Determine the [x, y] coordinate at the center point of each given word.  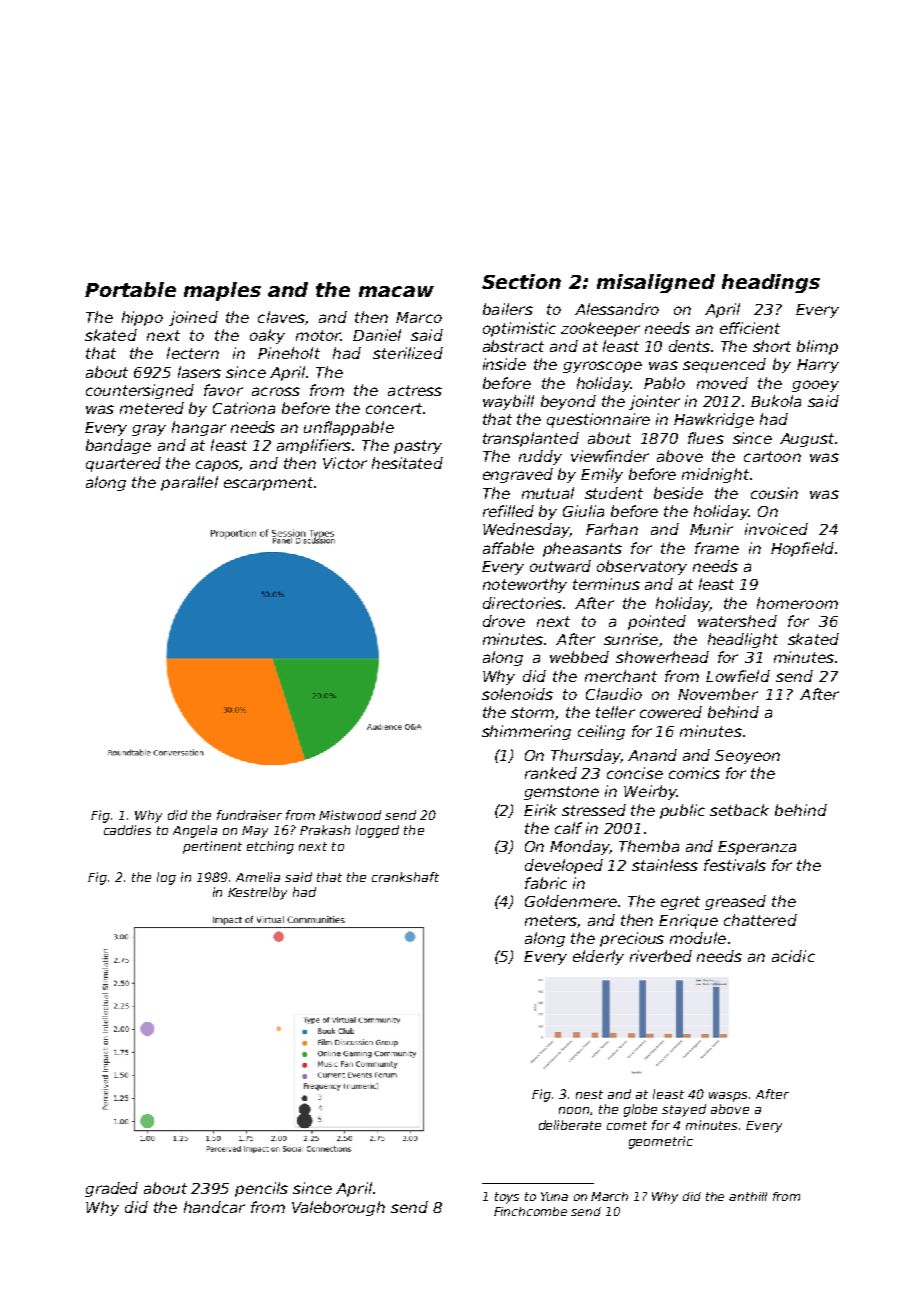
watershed [737, 621]
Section [521, 281]
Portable [130, 289]
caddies [127, 830]
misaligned [656, 283]
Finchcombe [530, 1211]
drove [504, 621]
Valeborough [338, 1208]
